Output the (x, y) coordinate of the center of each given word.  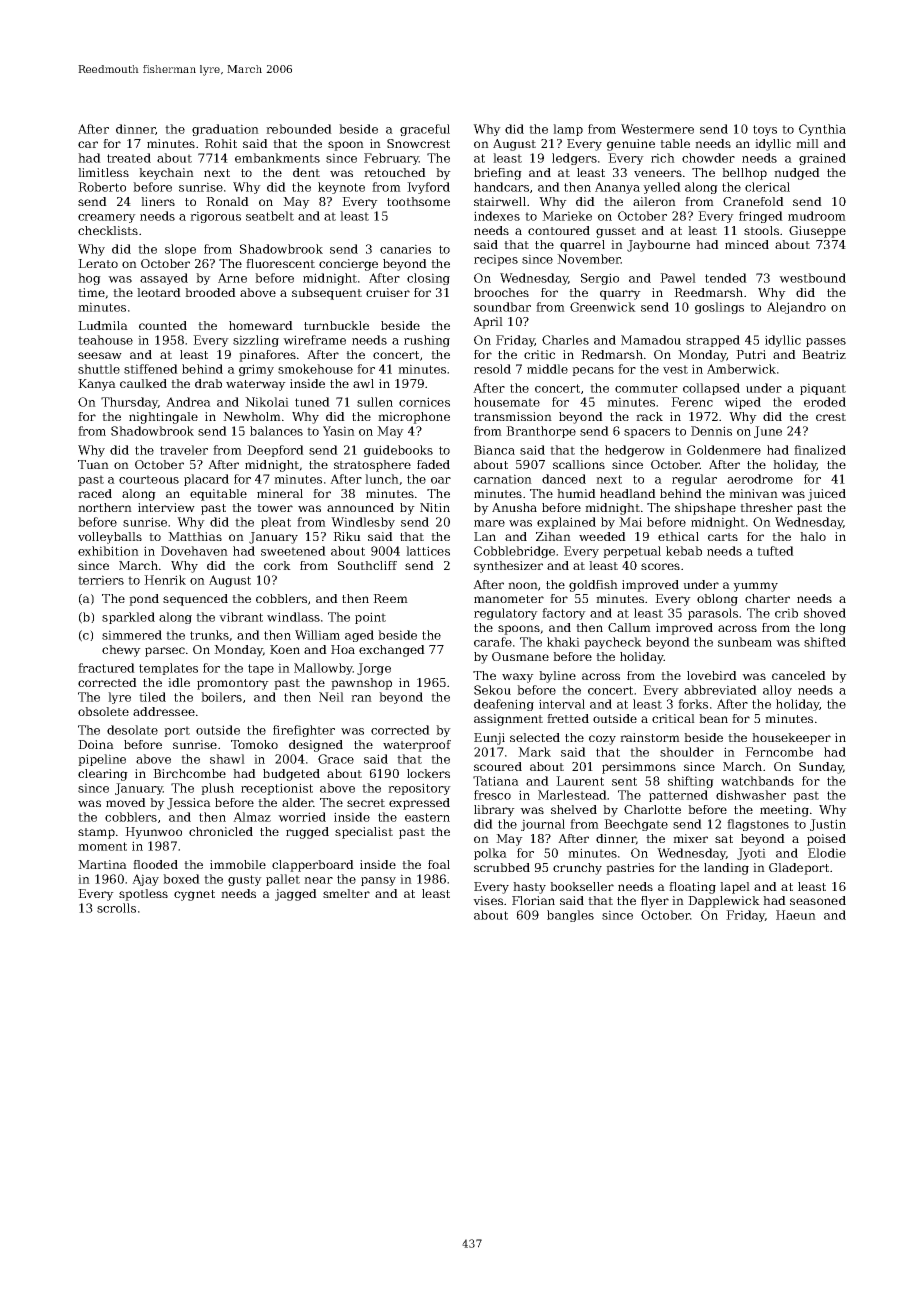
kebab (684, 551)
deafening (504, 705)
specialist (364, 833)
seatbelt (270, 216)
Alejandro (796, 308)
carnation (503, 479)
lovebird (712, 675)
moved (126, 802)
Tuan (93, 464)
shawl (227, 759)
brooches (501, 292)
